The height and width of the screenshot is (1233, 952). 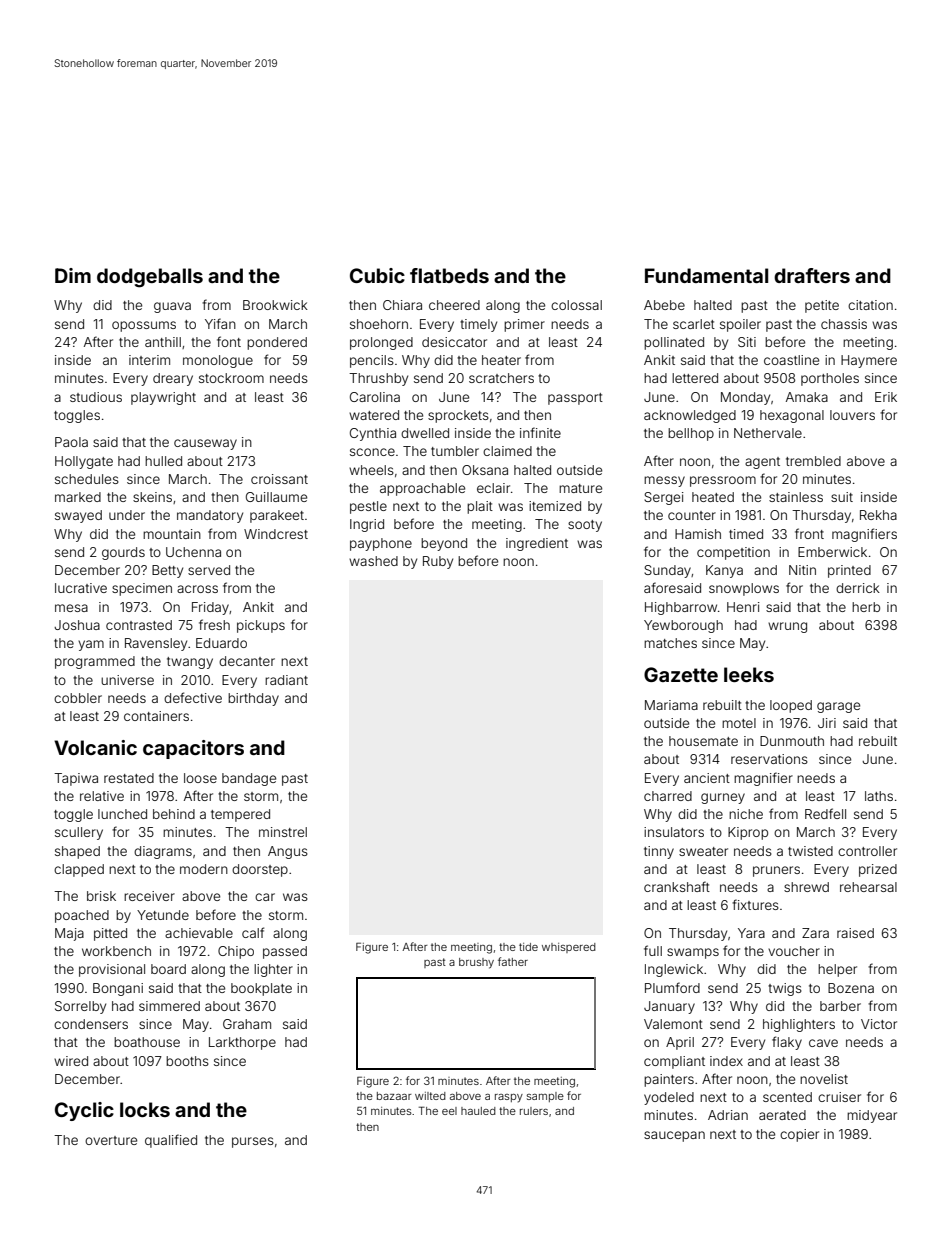 What do you see at coordinates (743, 607) in the screenshot?
I see `Henri` at bounding box center [743, 607].
